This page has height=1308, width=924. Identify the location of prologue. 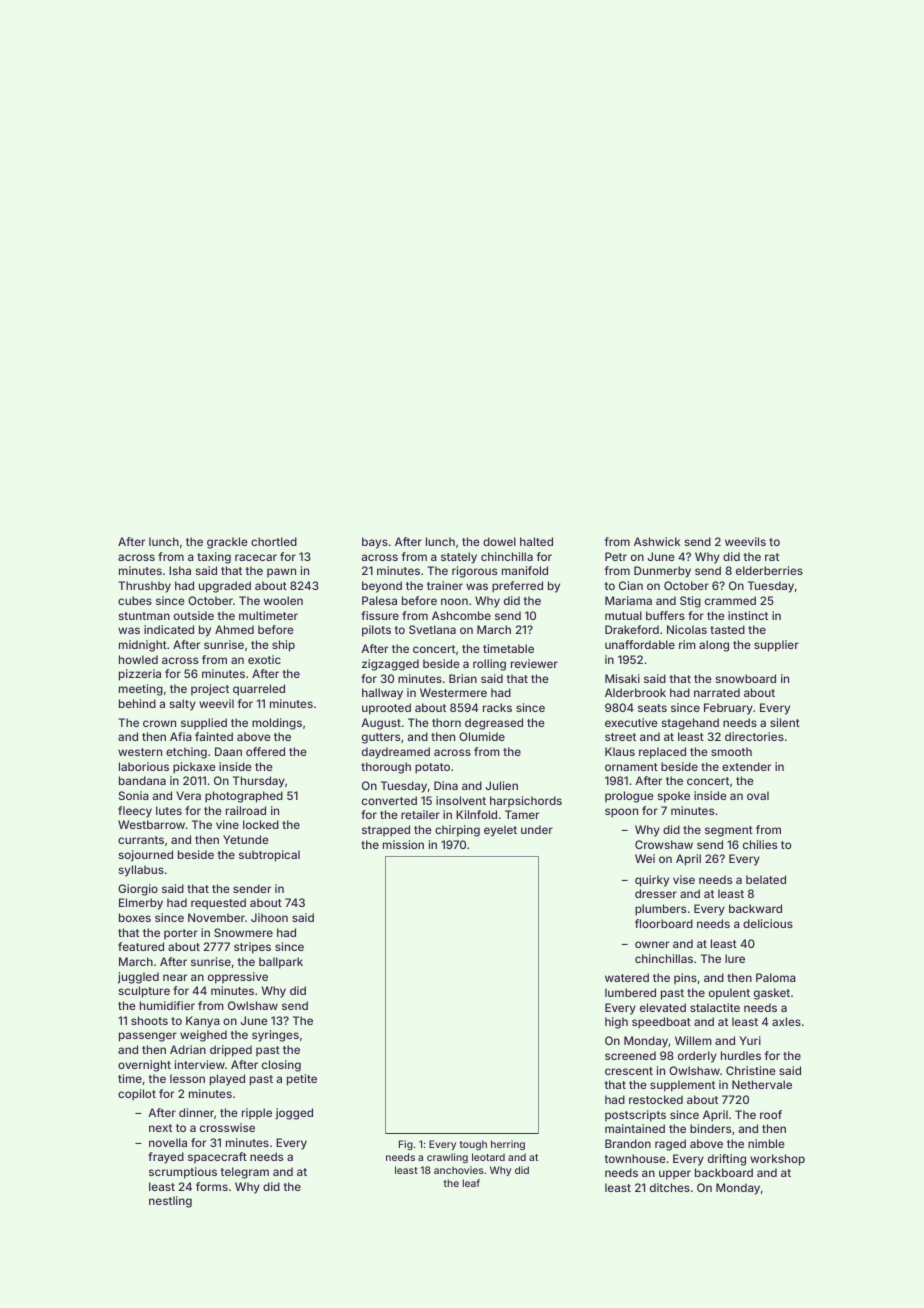
(629, 797).
